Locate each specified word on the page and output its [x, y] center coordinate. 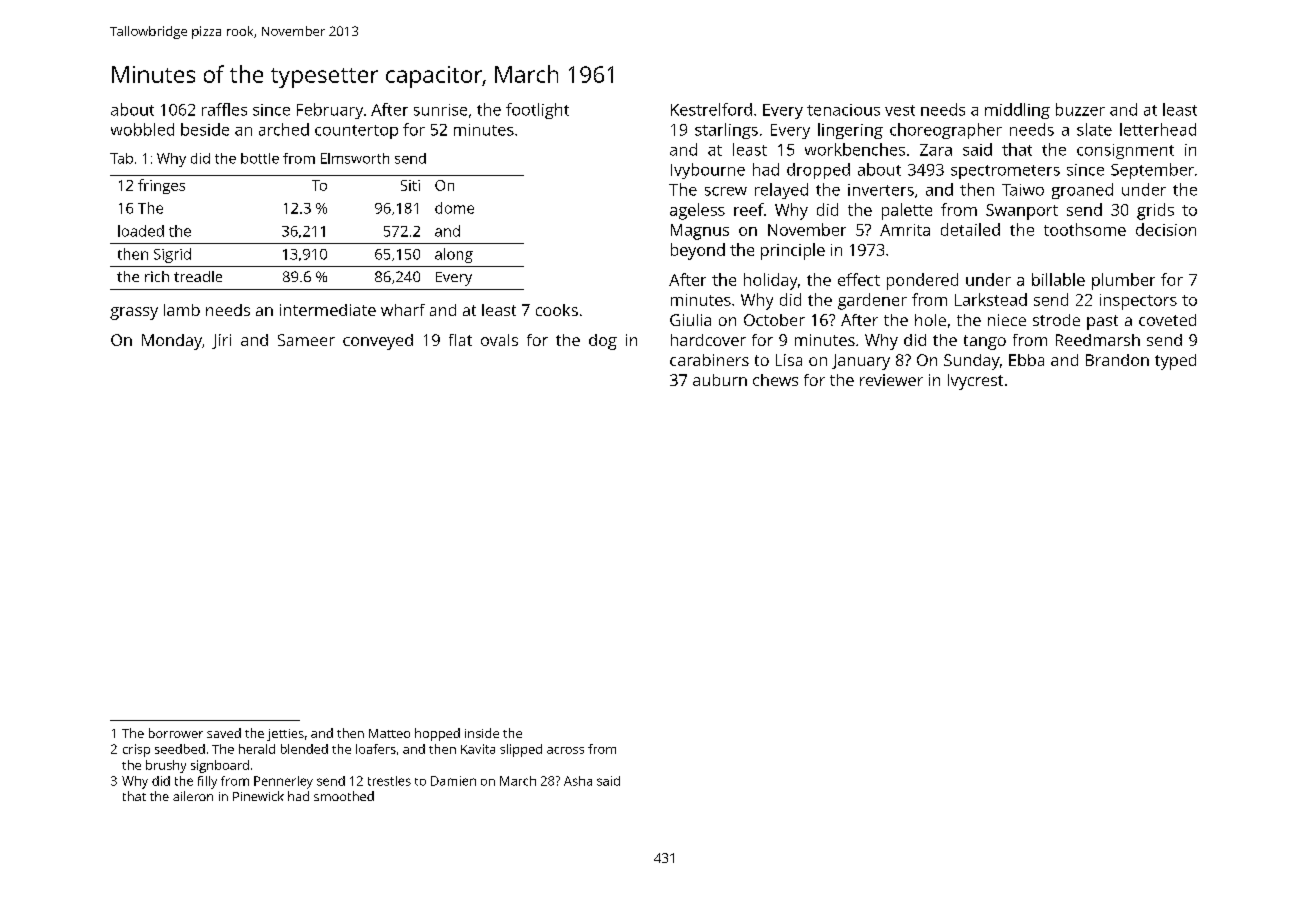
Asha [578, 781]
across [565, 750]
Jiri [221, 341]
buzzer [1080, 109]
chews [775, 380]
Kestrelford [711, 109]
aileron [193, 796]
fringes [161, 186]
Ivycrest [975, 382]
